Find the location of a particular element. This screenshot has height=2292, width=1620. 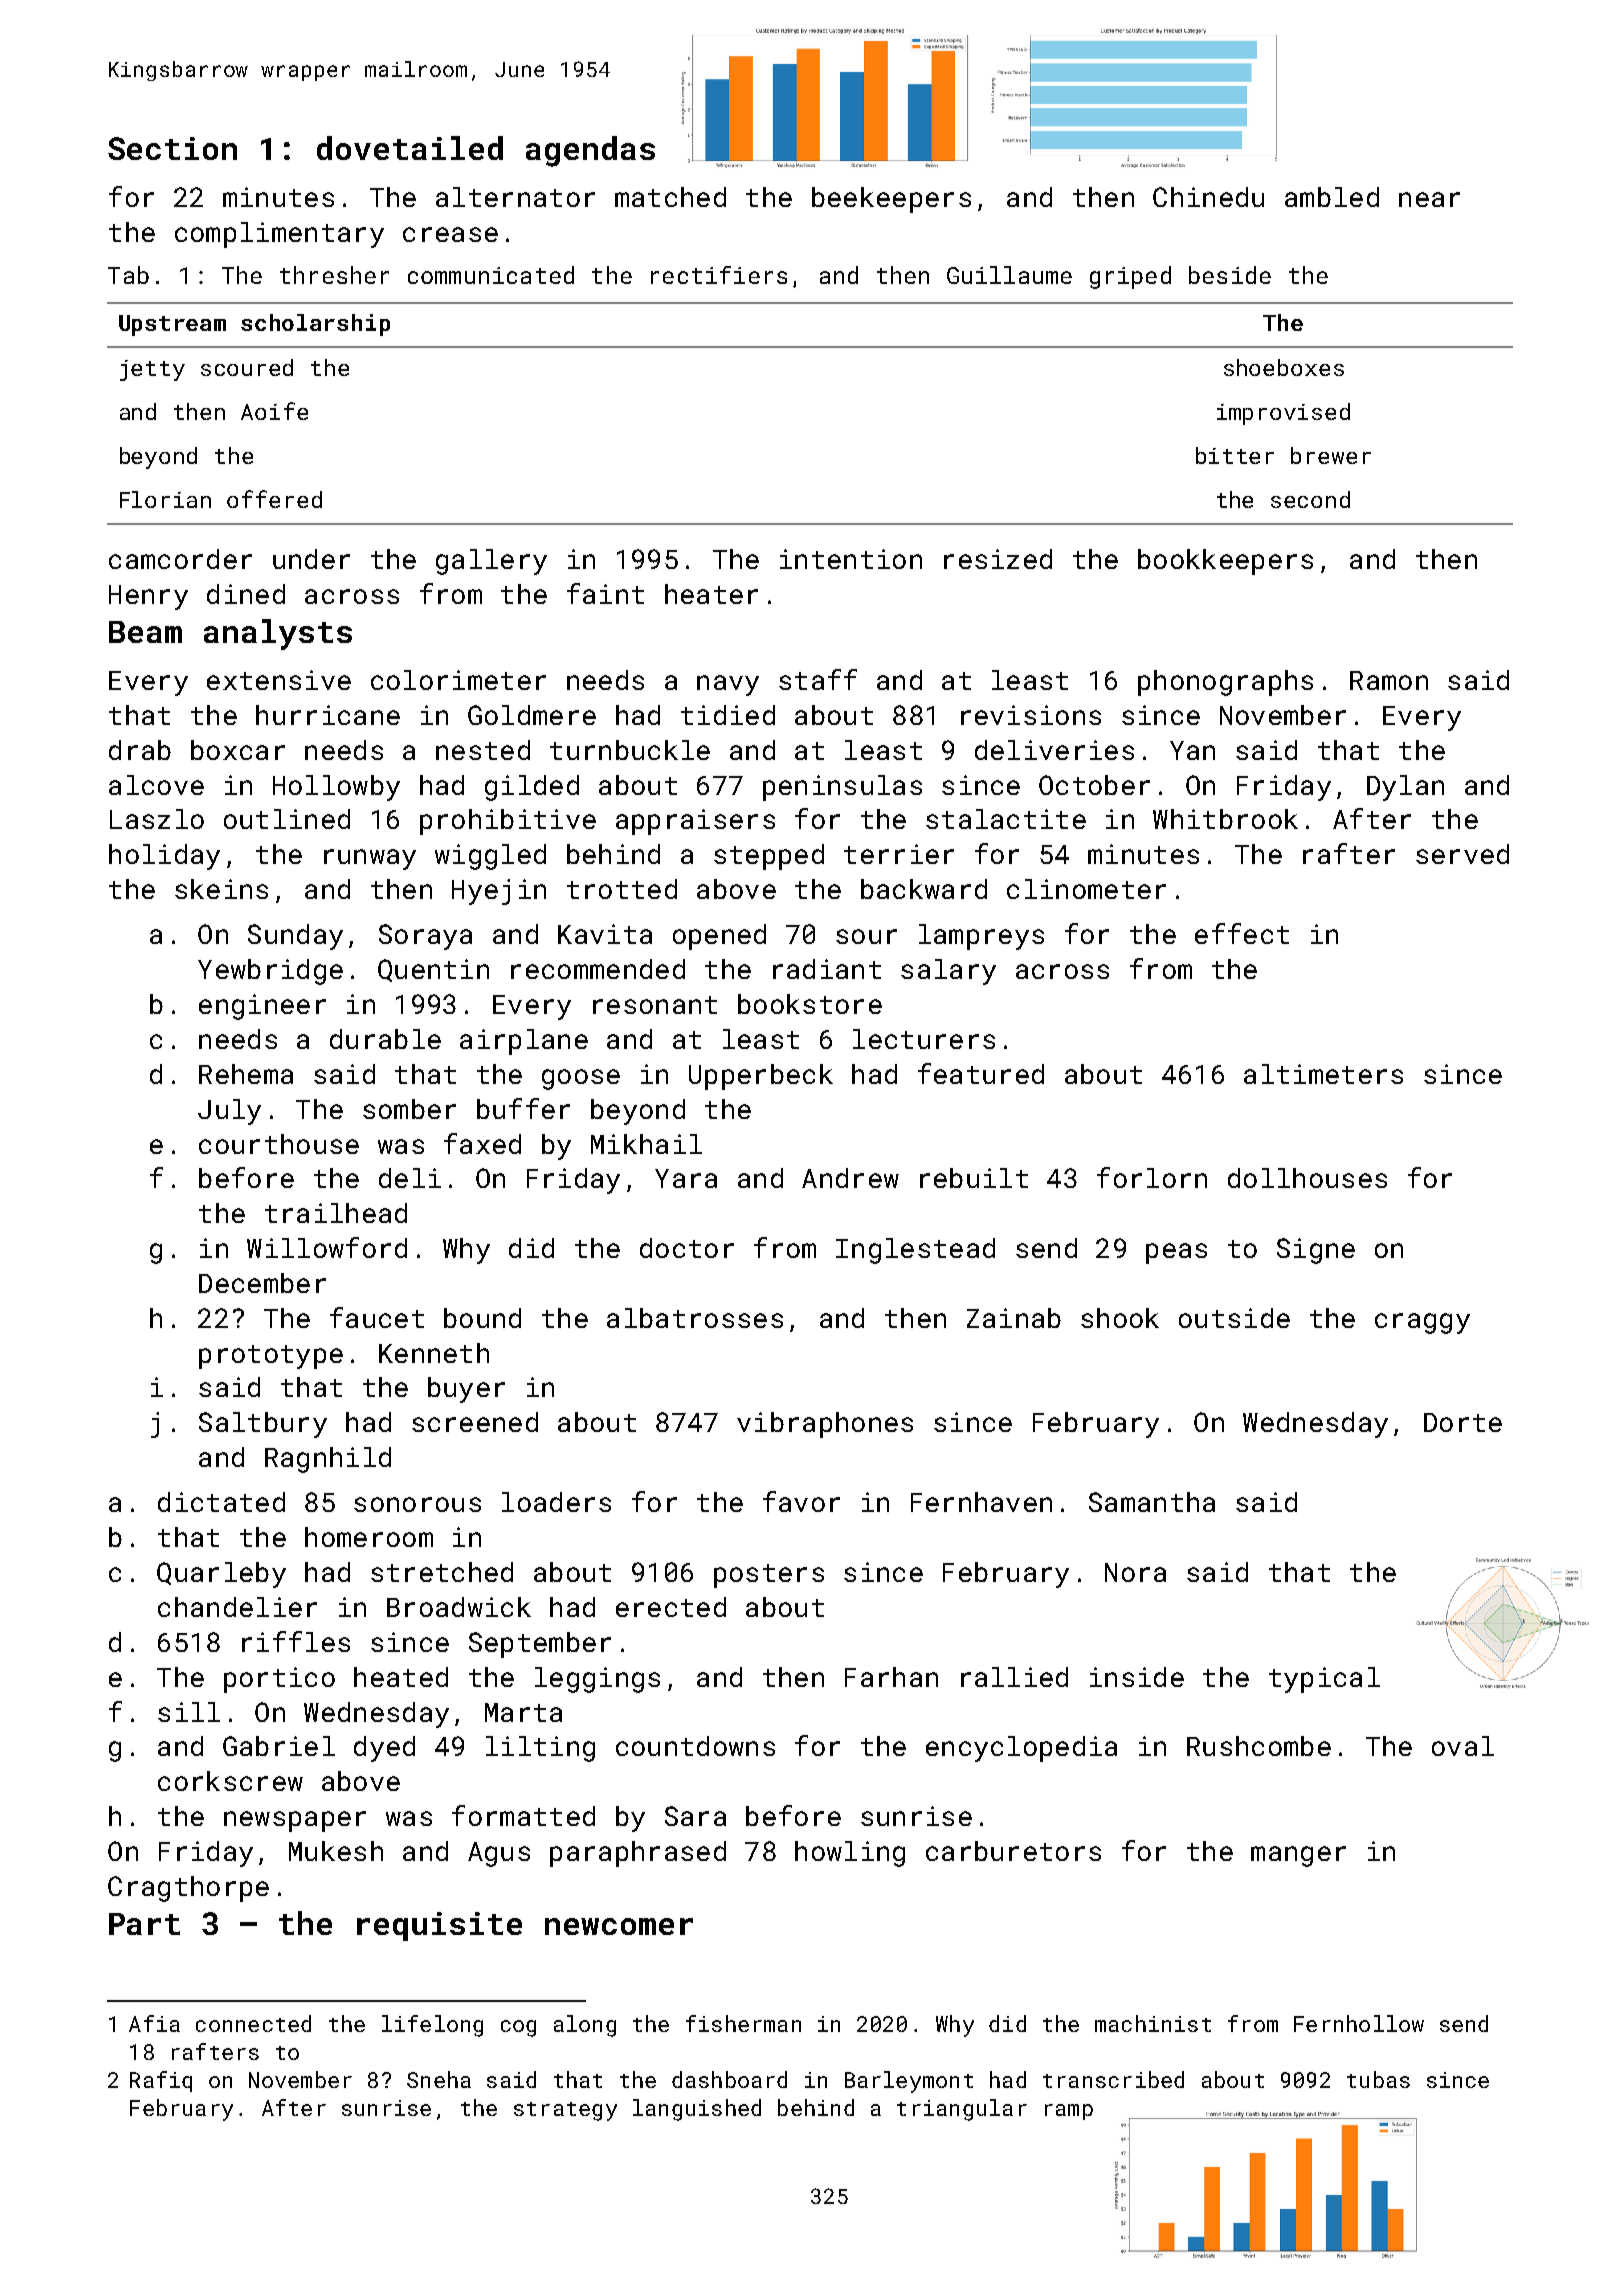

typical is located at coordinates (1324, 1680).
